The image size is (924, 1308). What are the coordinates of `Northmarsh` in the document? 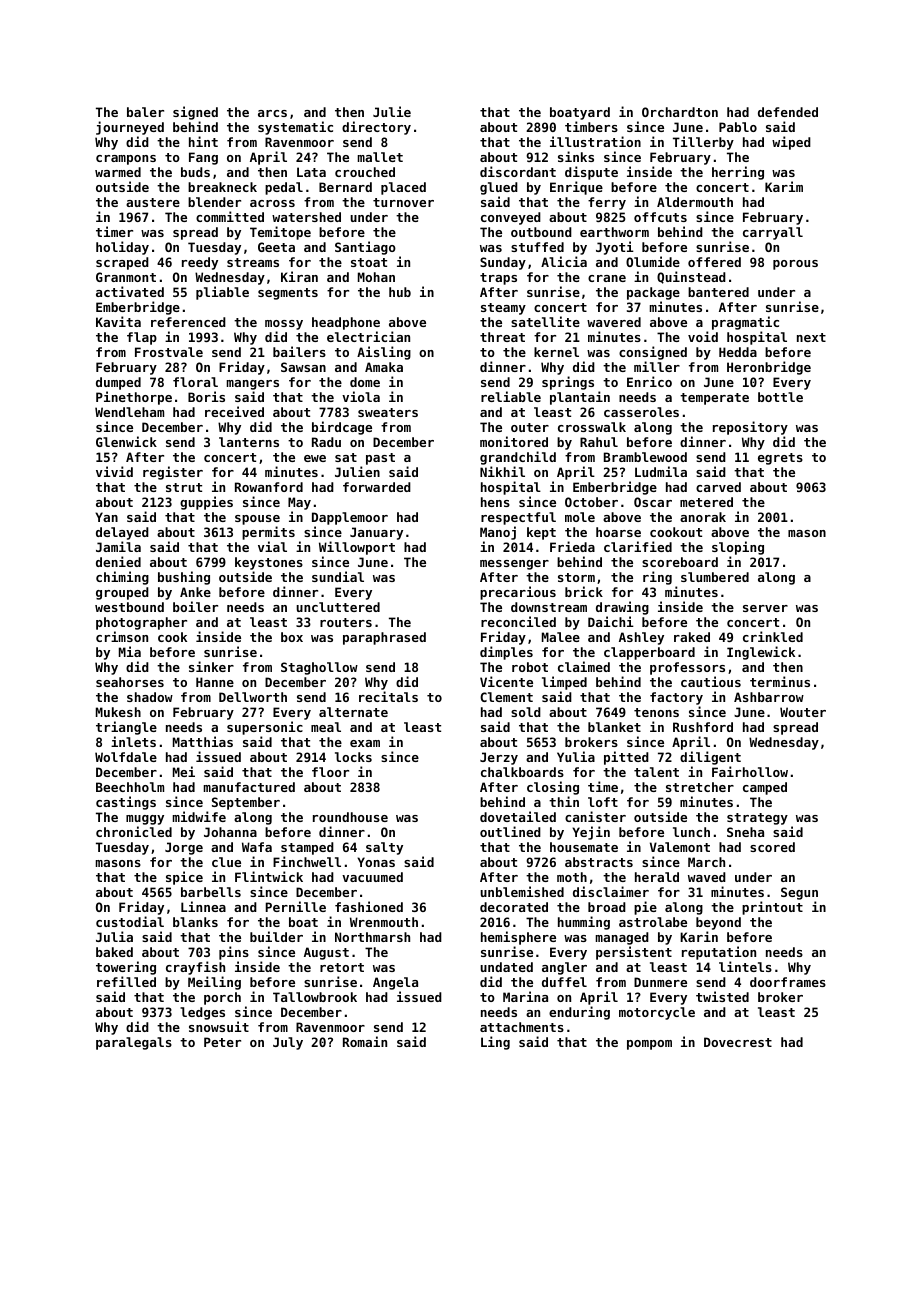 It's located at (372, 937).
